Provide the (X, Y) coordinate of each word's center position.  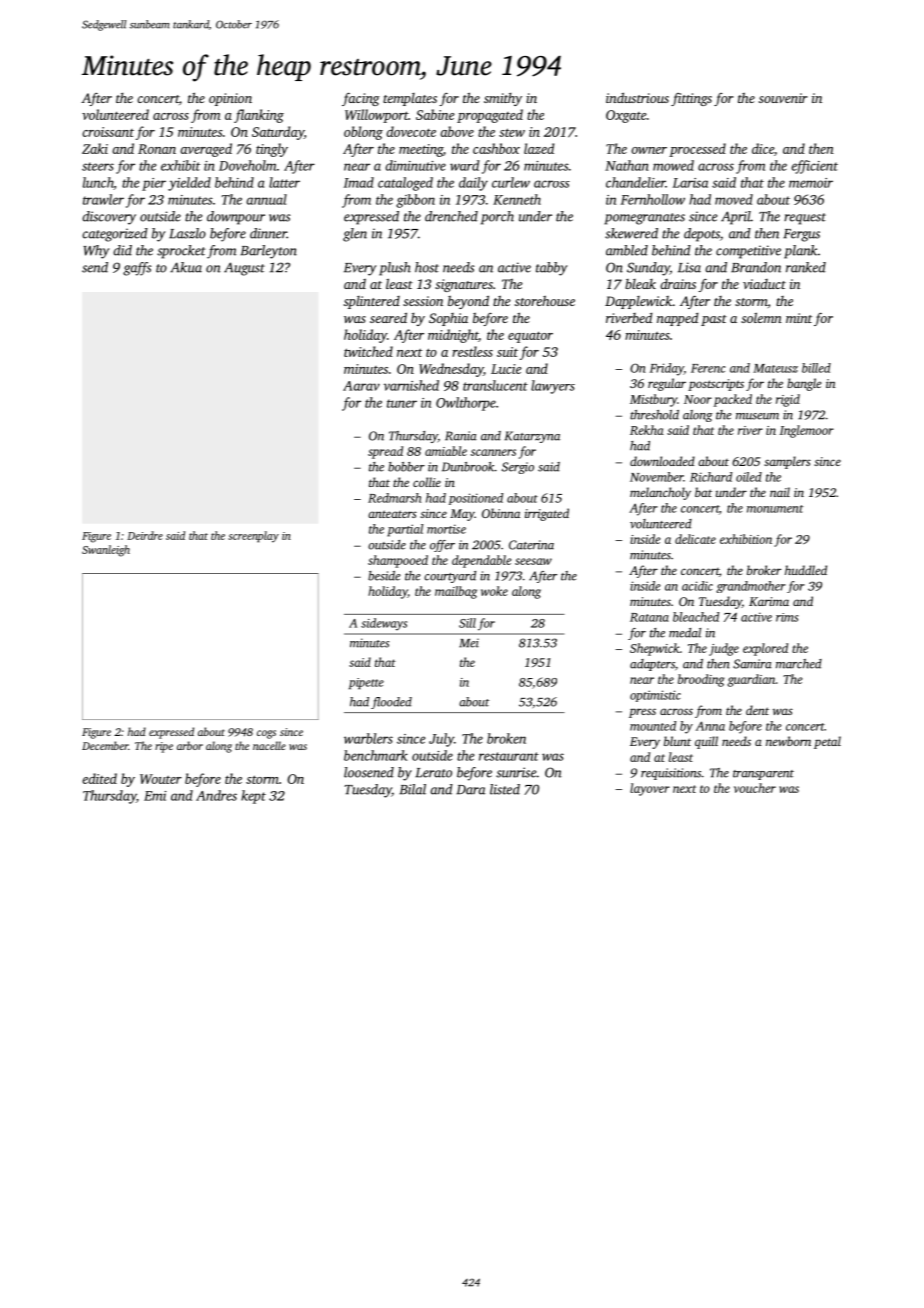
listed (505, 789)
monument (775, 509)
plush (395, 269)
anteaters (392, 514)
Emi (155, 796)
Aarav (361, 386)
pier (154, 184)
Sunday (648, 269)
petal (827, 742)
